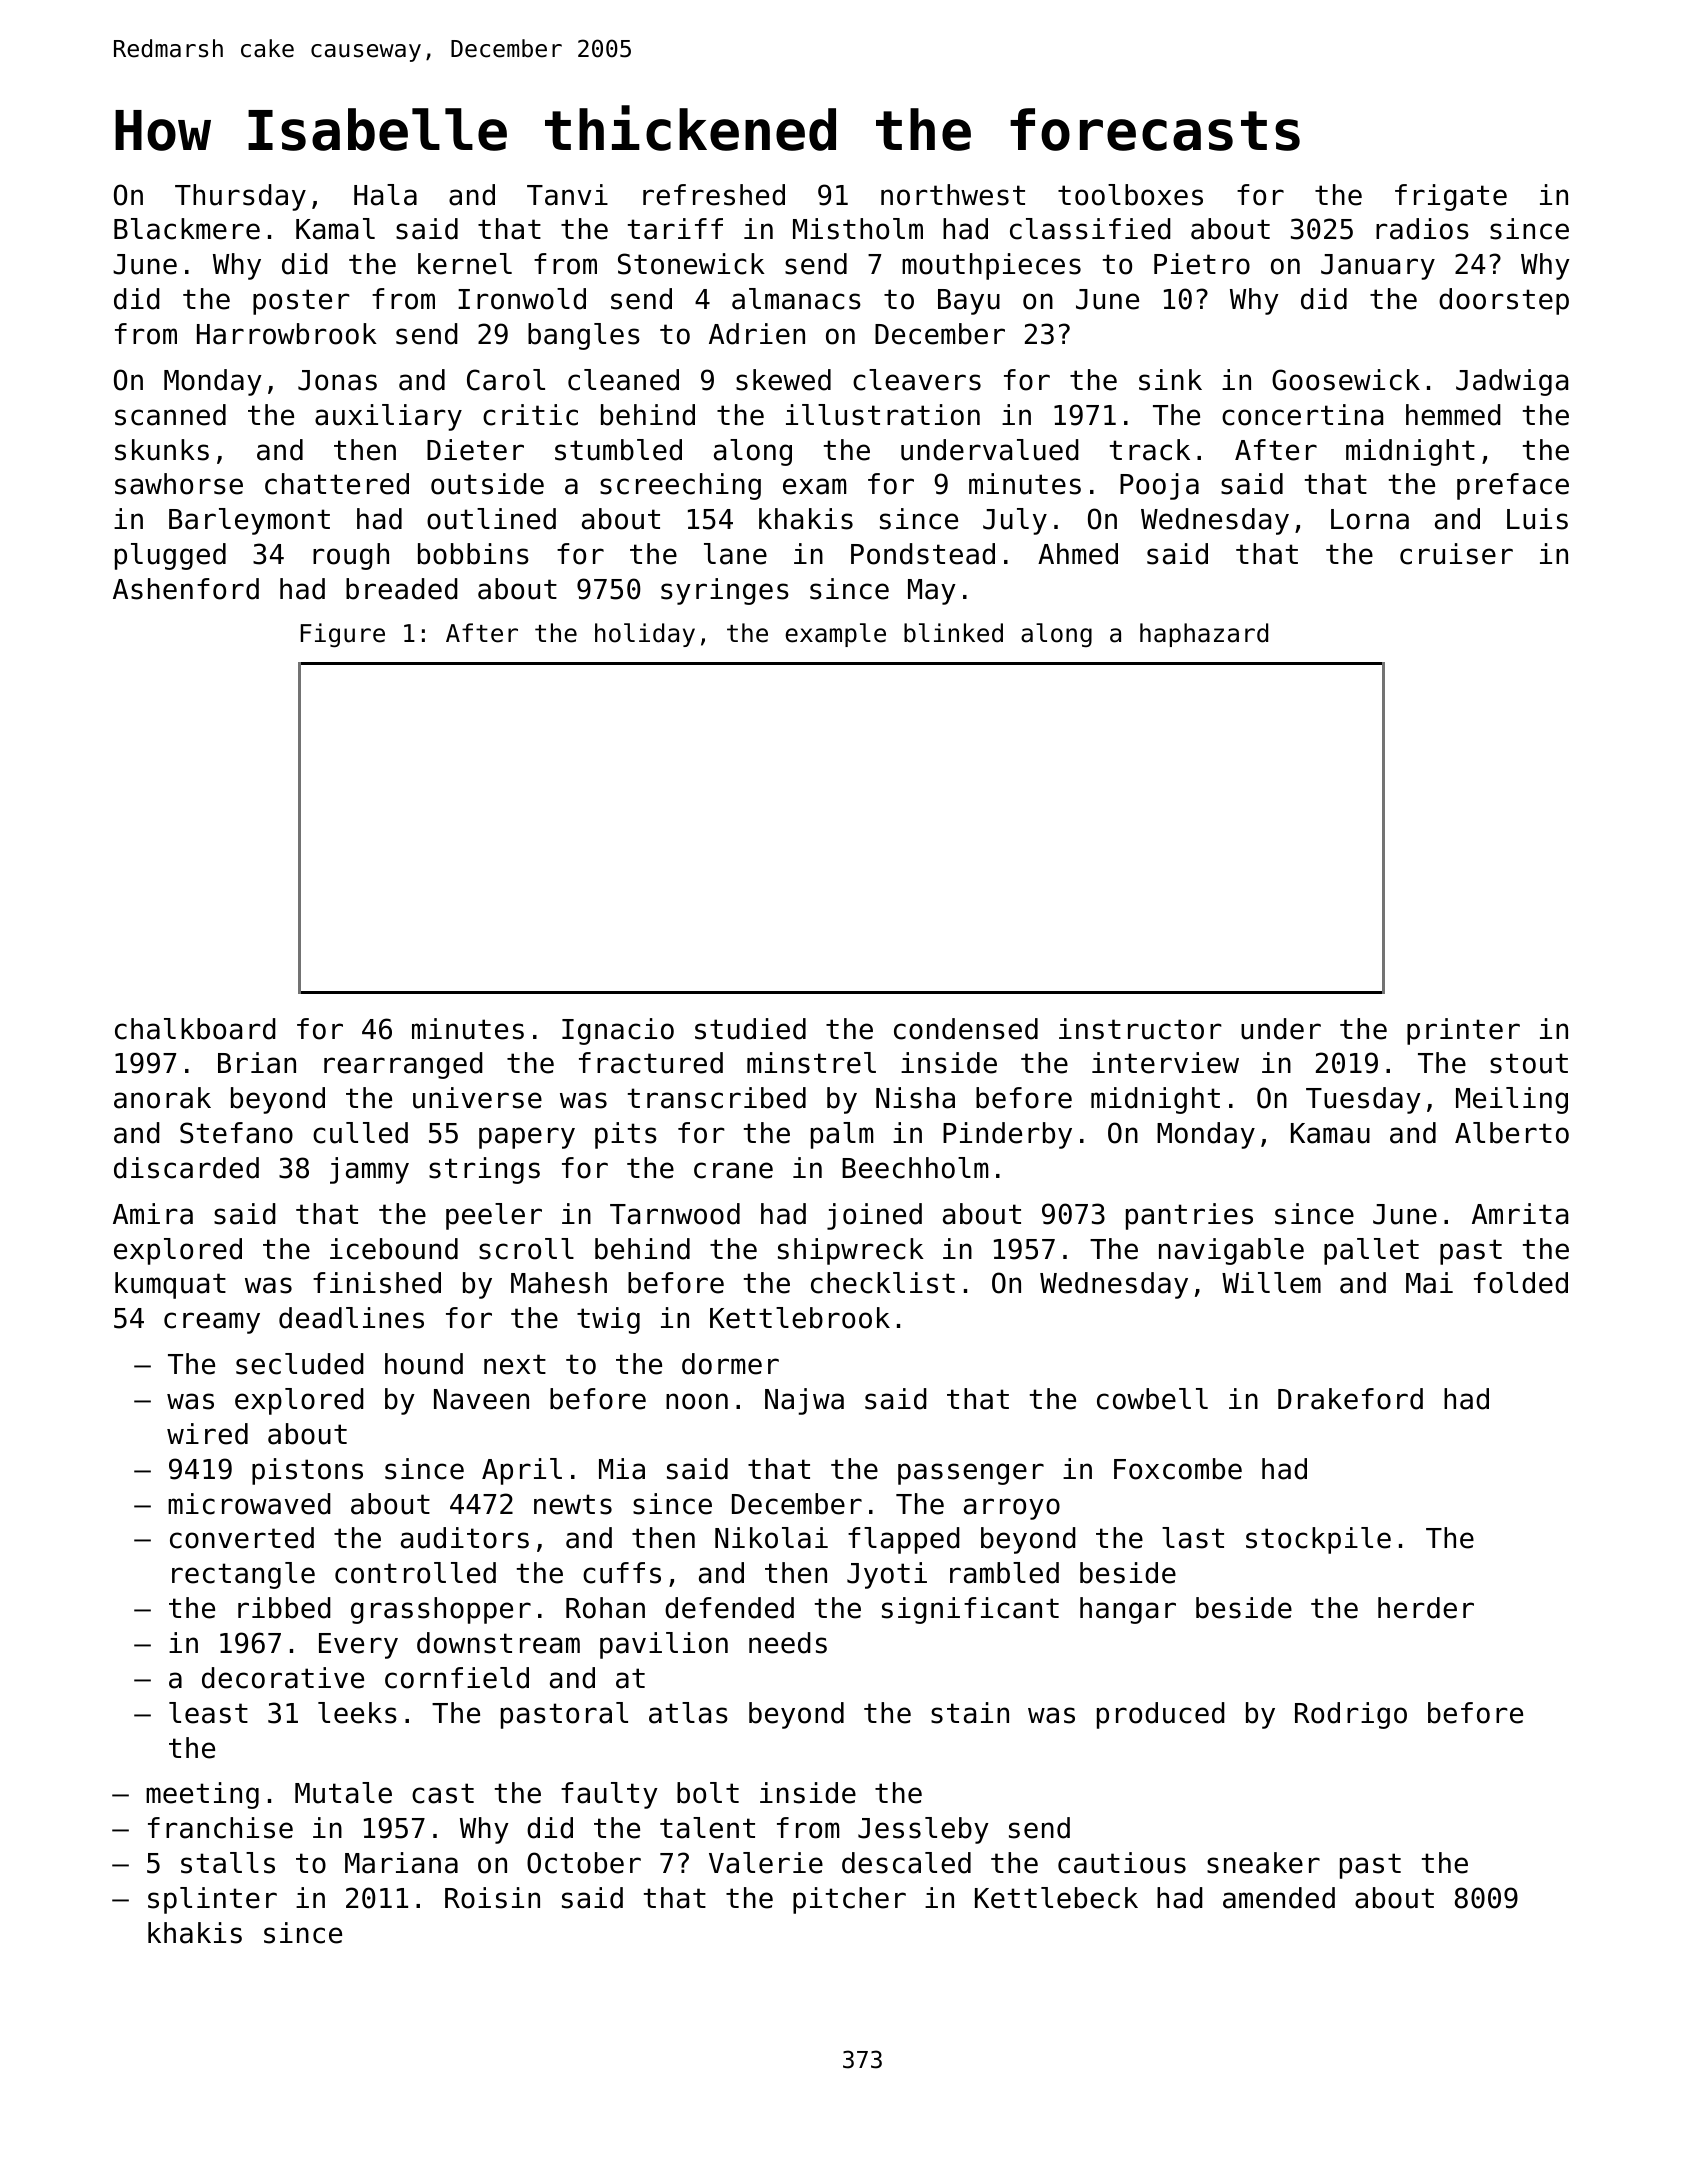  I want to click on Barleymont, so click(249, 521).
